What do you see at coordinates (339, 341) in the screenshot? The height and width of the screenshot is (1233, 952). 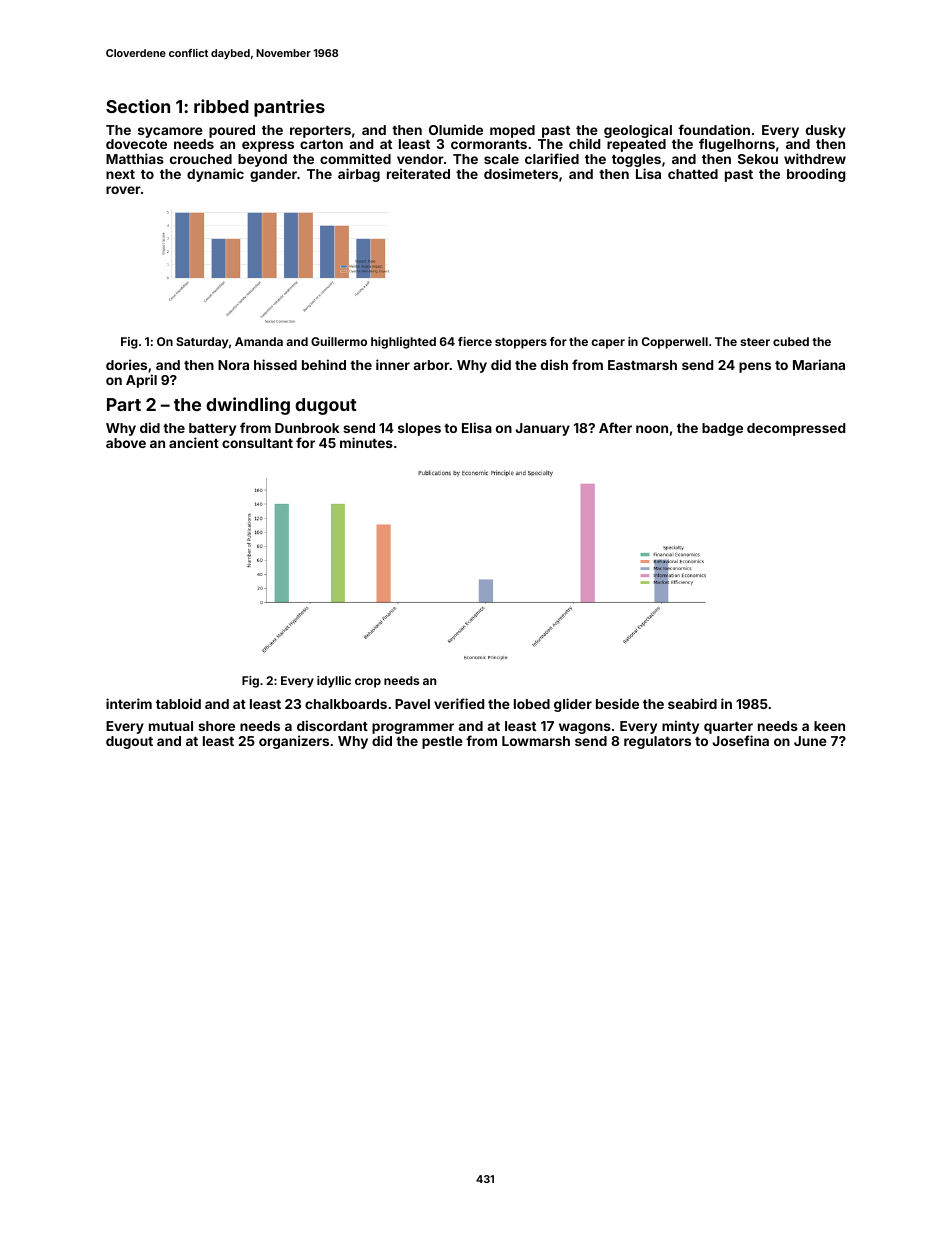 I see `Guillermo` at bounding box center [339, 341].
